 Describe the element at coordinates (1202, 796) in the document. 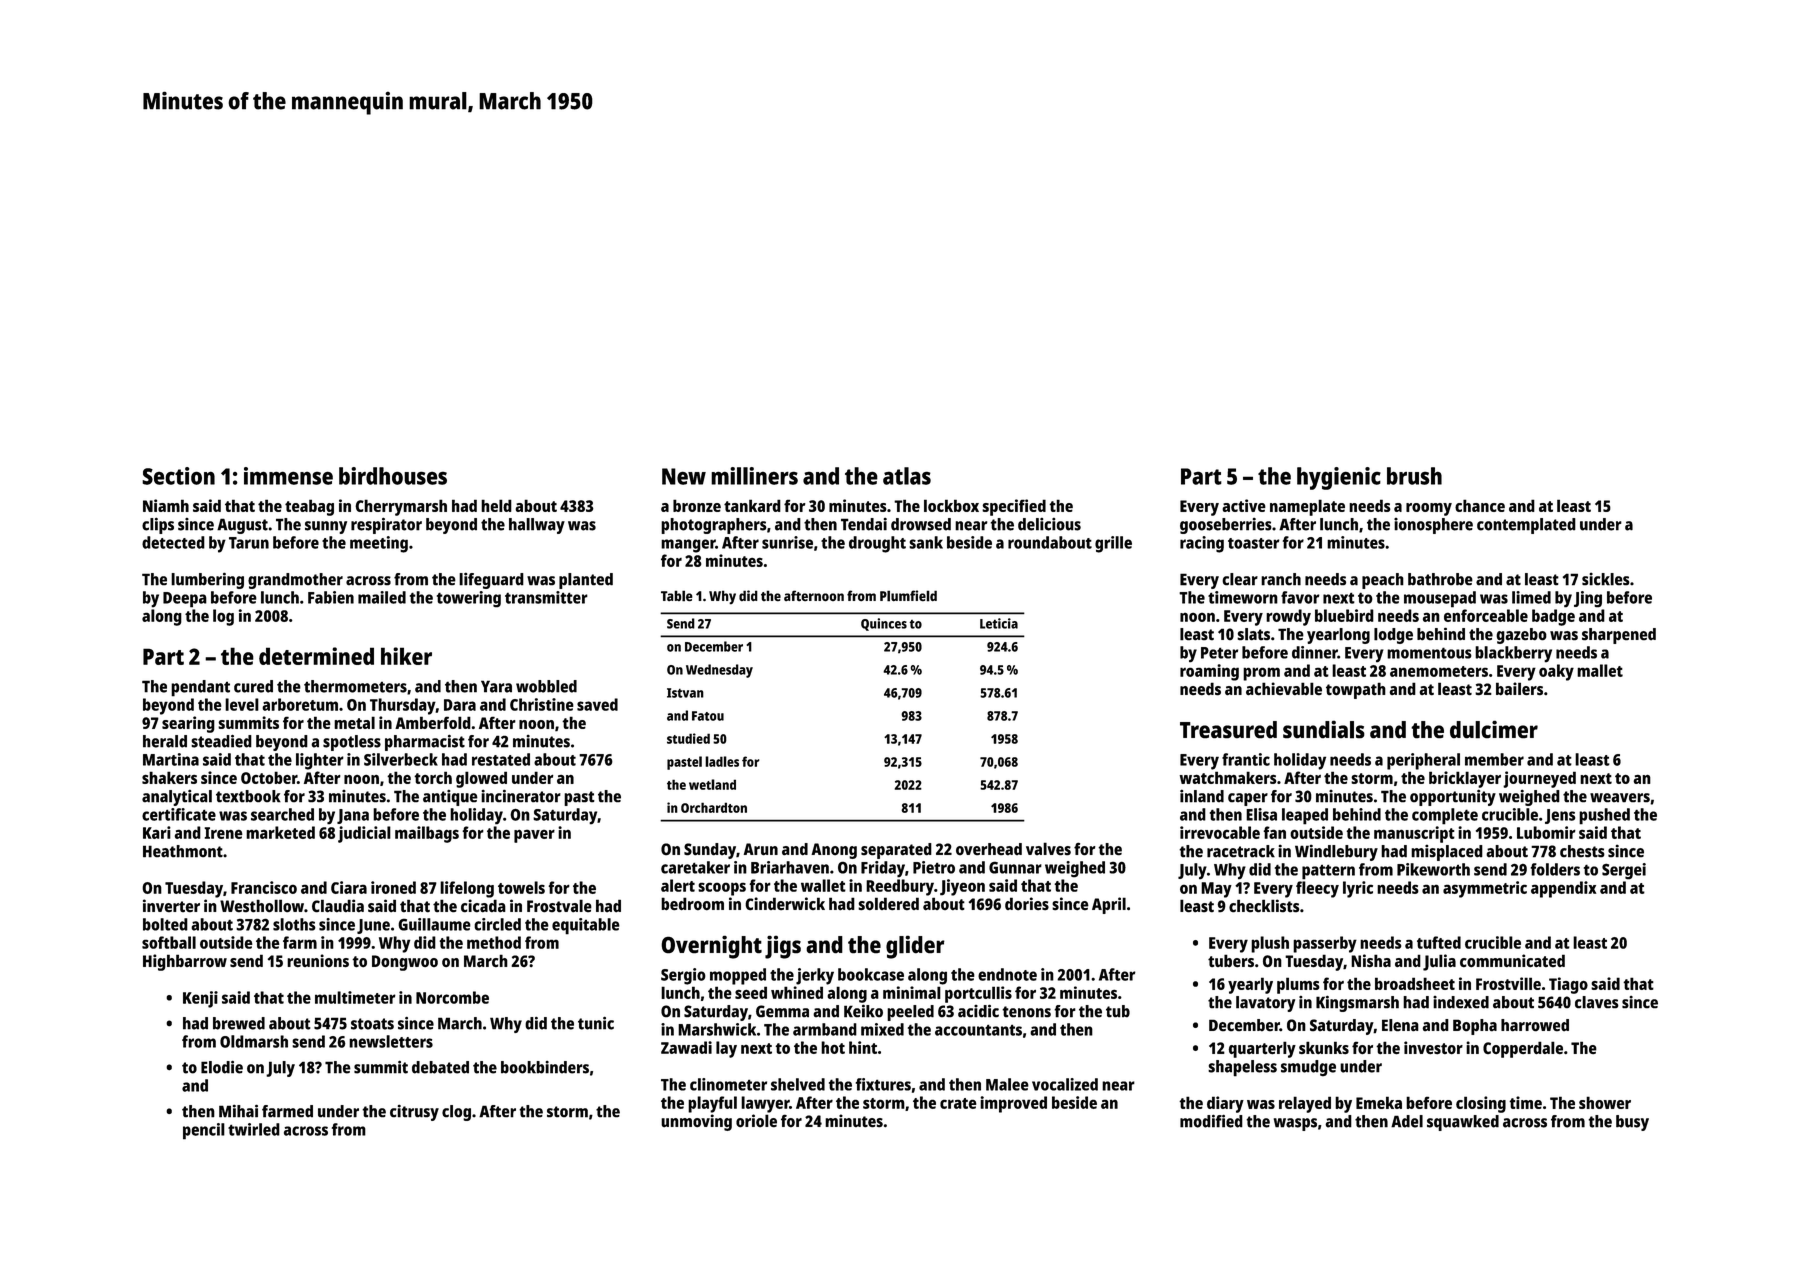

I see `inland` at that location.
